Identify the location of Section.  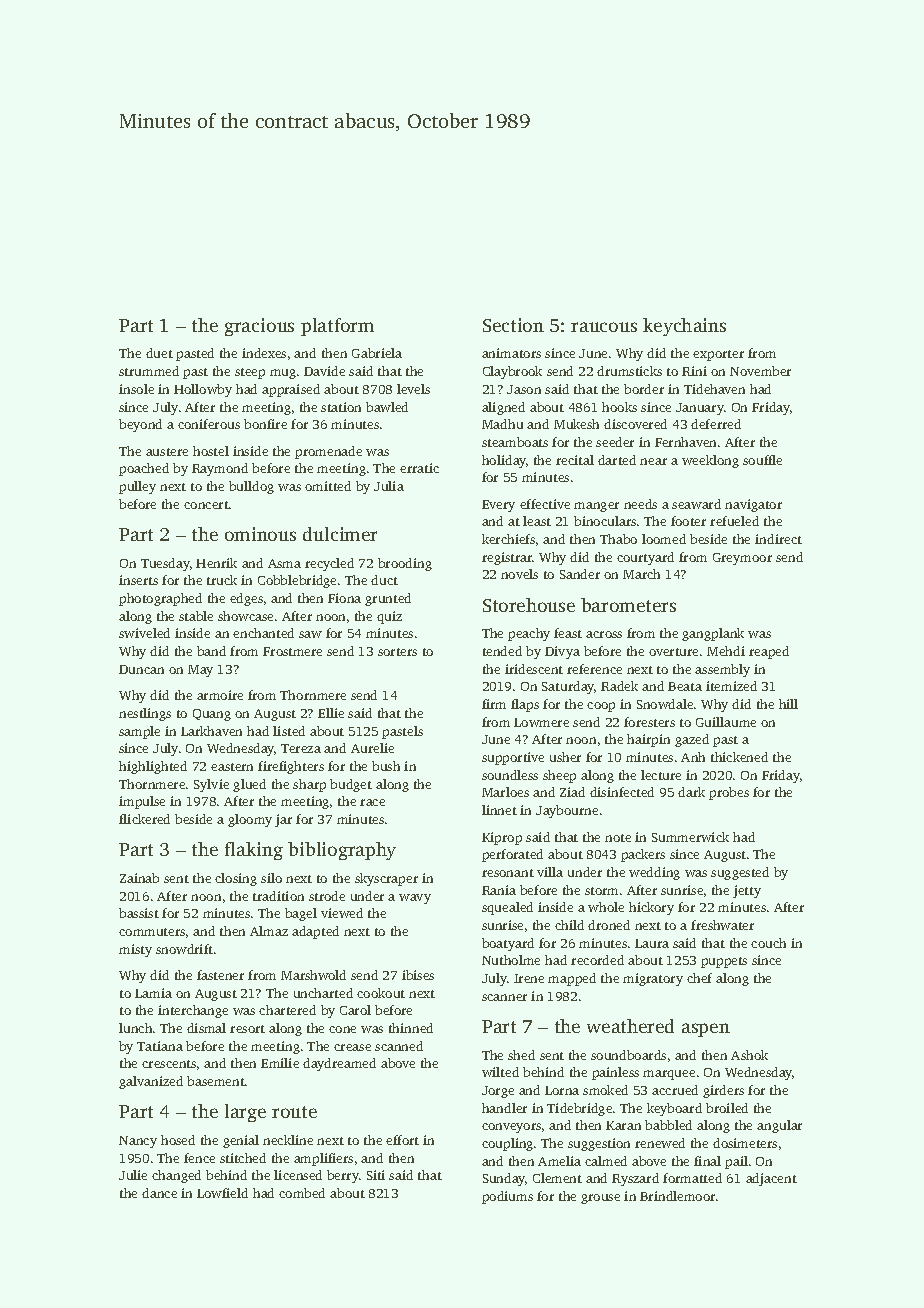
(513, 325).
